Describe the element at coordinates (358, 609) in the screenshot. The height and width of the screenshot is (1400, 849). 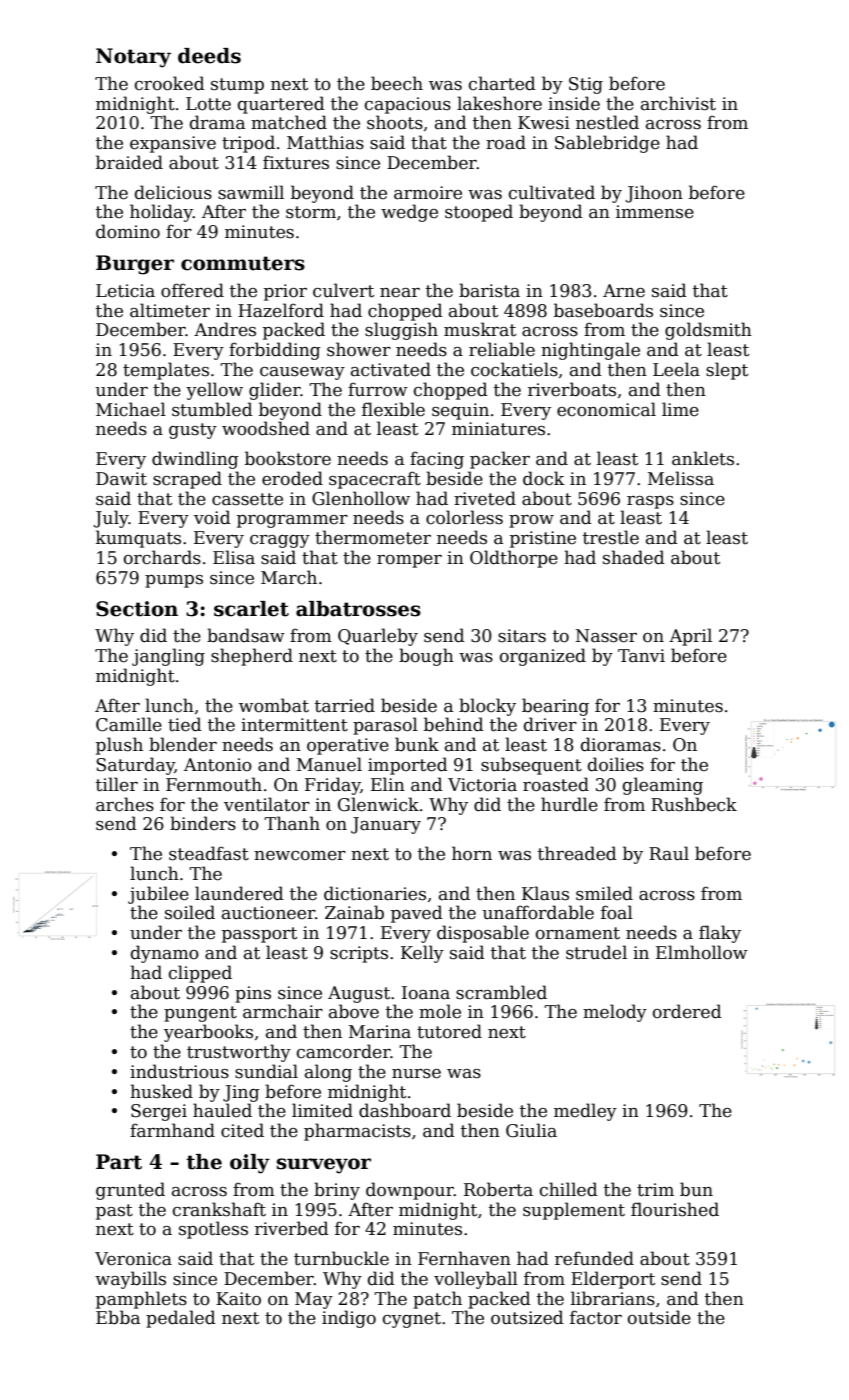
I see `albatrosses` at that location.
